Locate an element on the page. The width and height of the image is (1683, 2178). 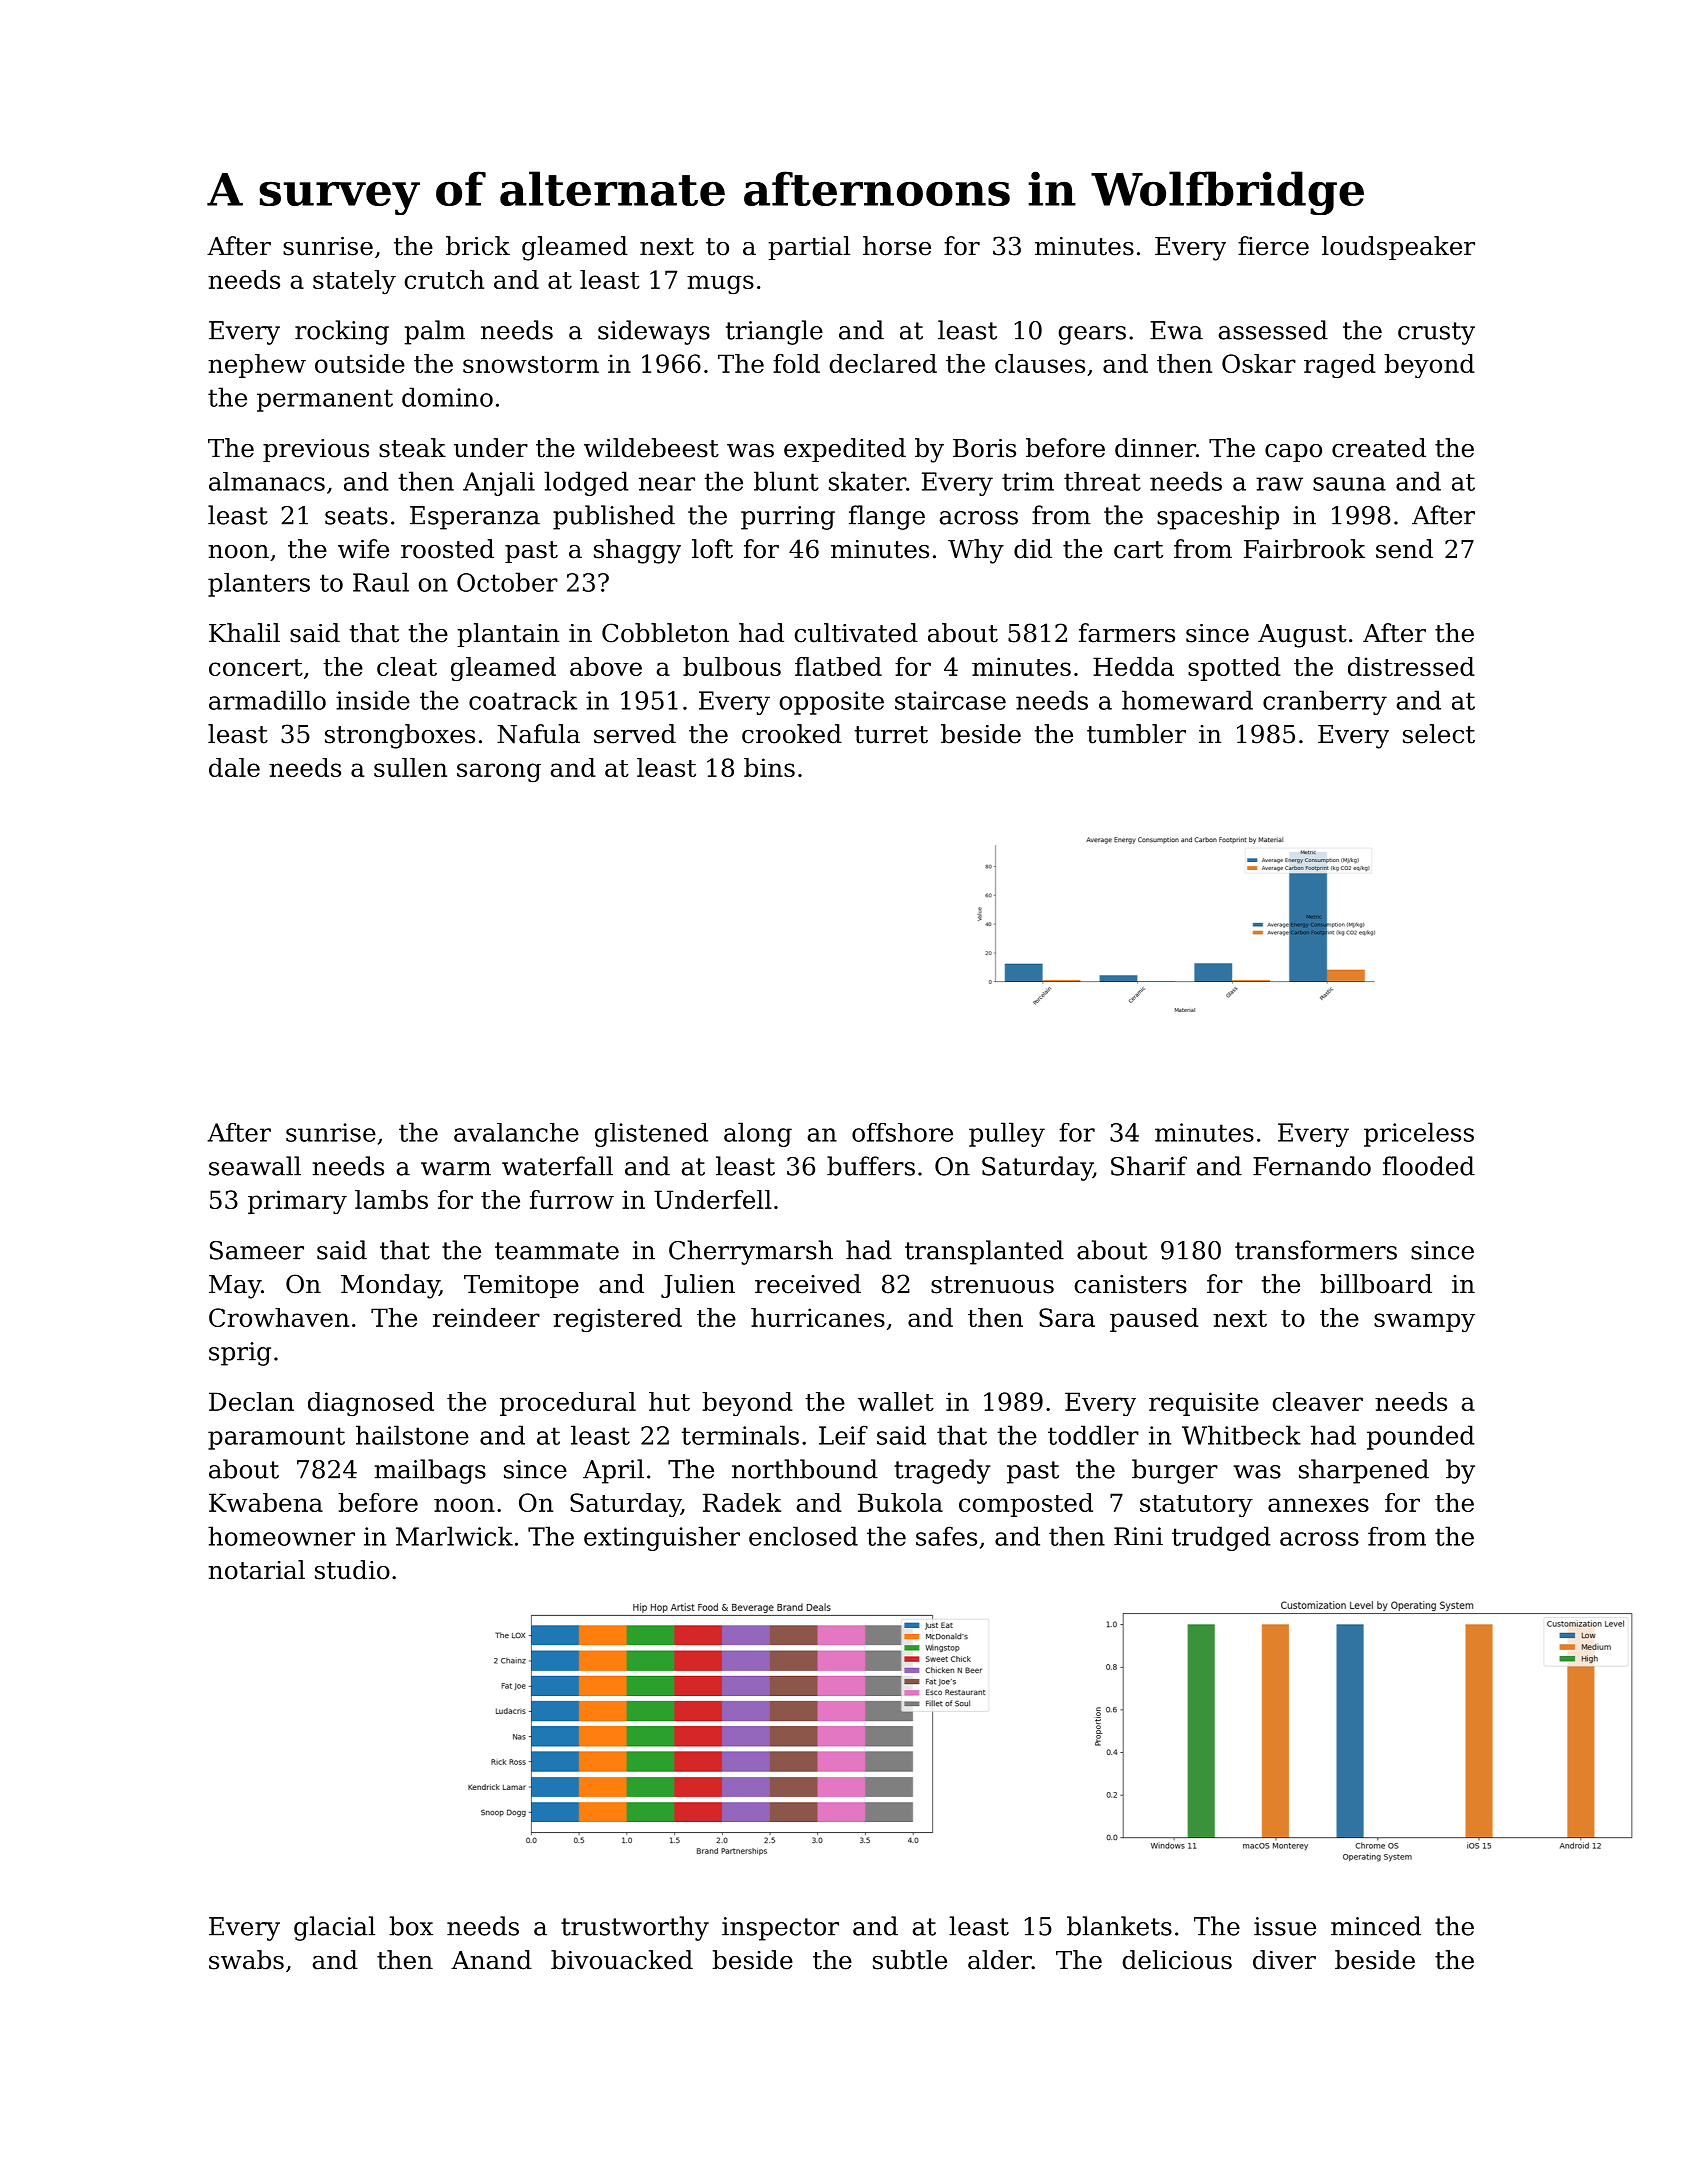
offshore is located at coordinates (902, 1132).
